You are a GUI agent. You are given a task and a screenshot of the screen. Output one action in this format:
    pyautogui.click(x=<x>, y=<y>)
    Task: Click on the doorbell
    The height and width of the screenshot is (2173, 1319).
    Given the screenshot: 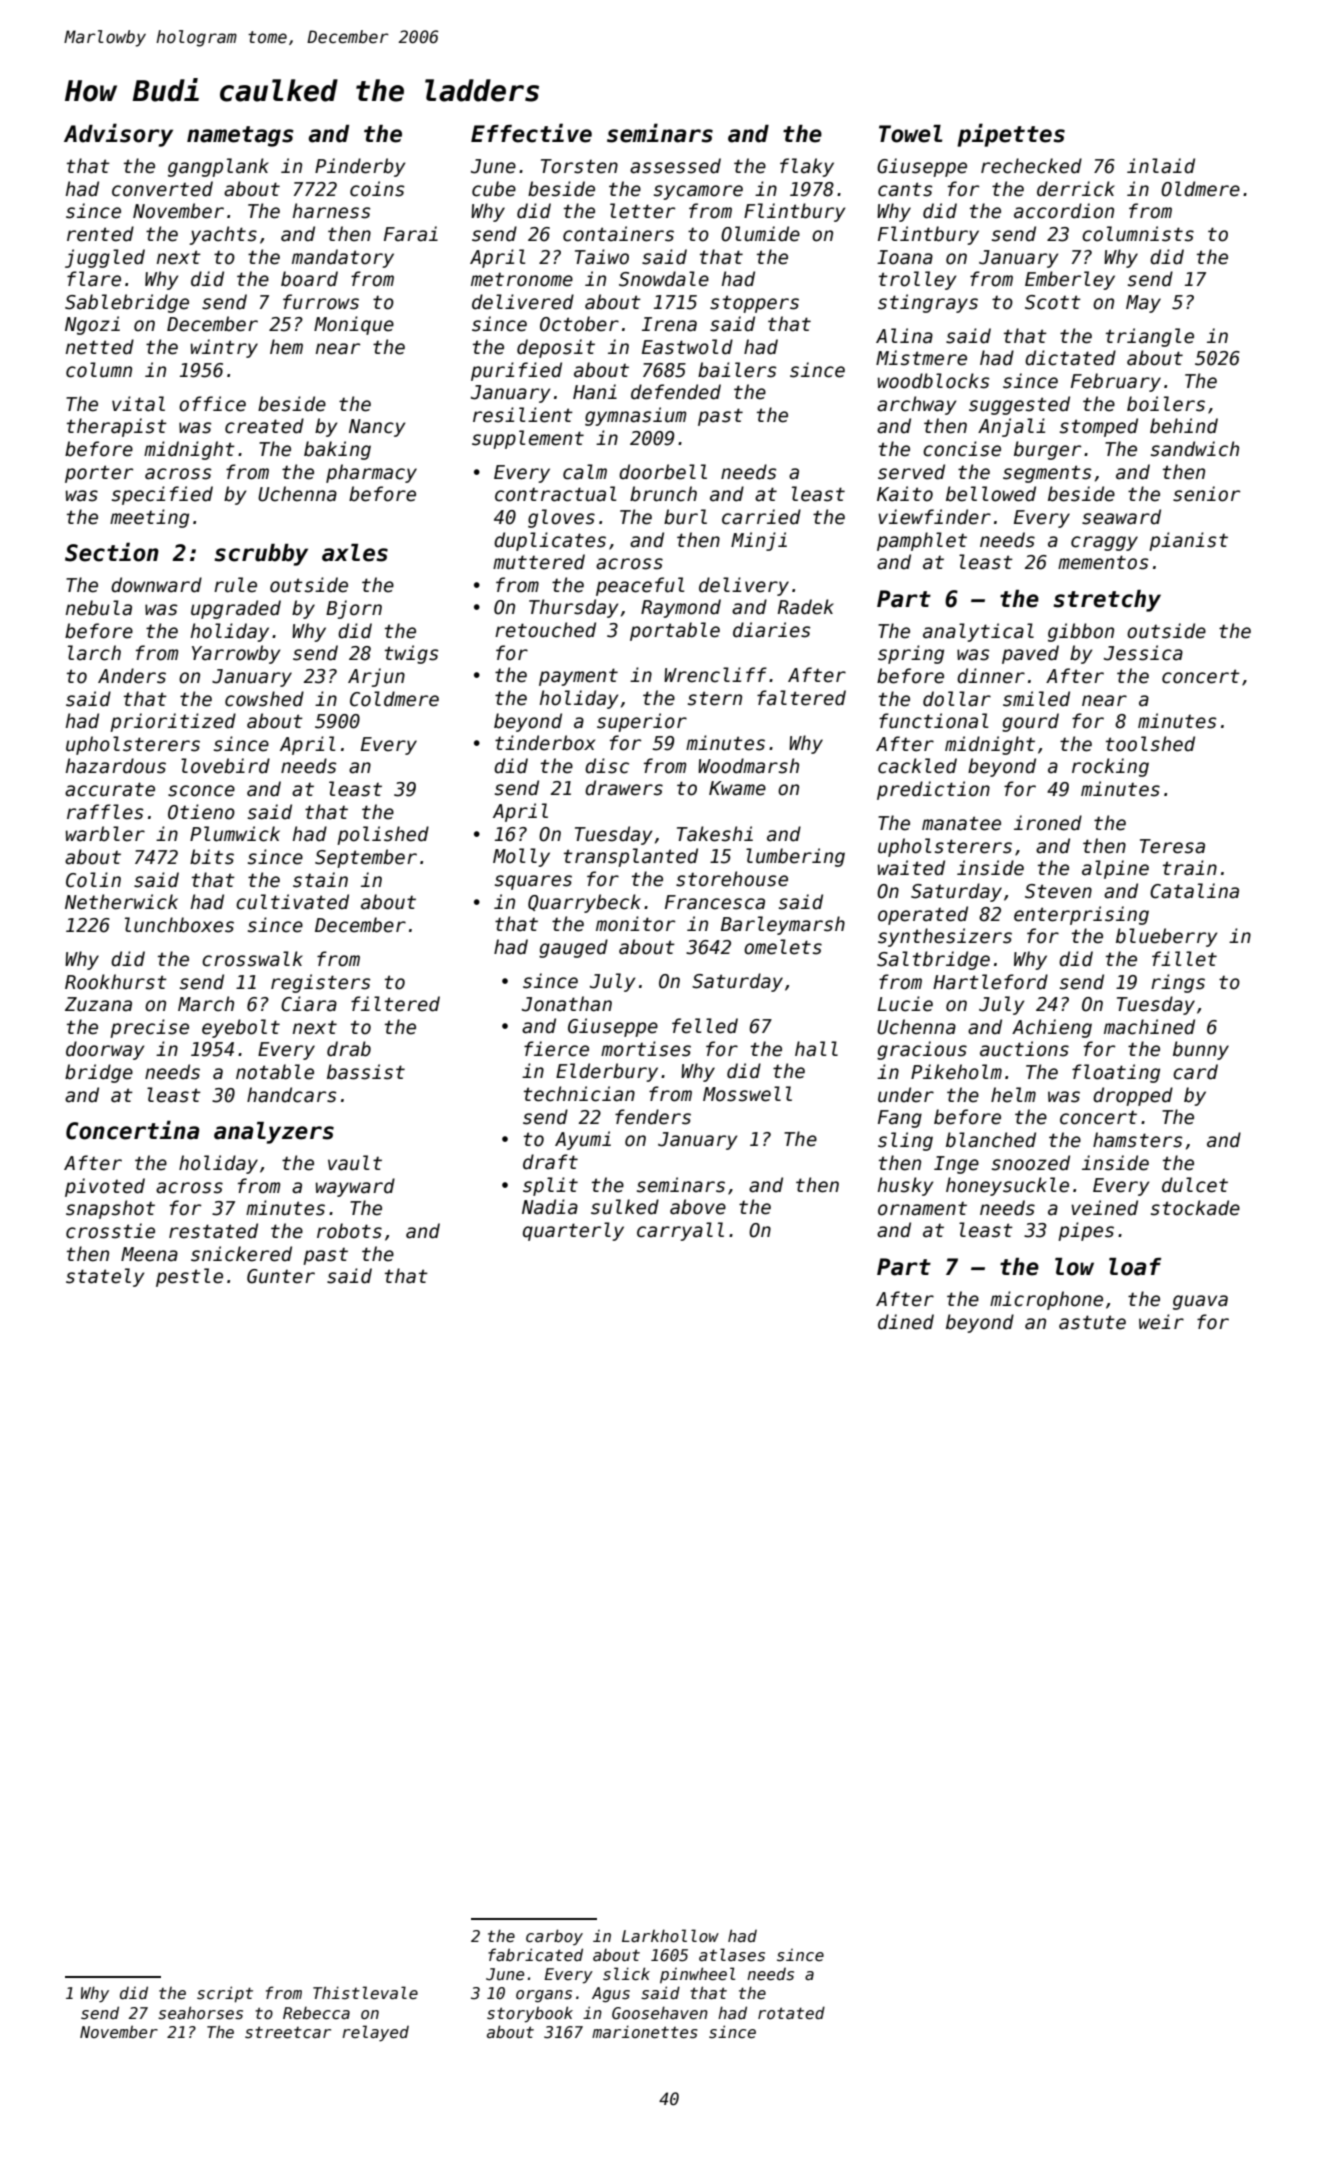 What is the action you would take?
    pyautogui.click(x=663, y=472)
